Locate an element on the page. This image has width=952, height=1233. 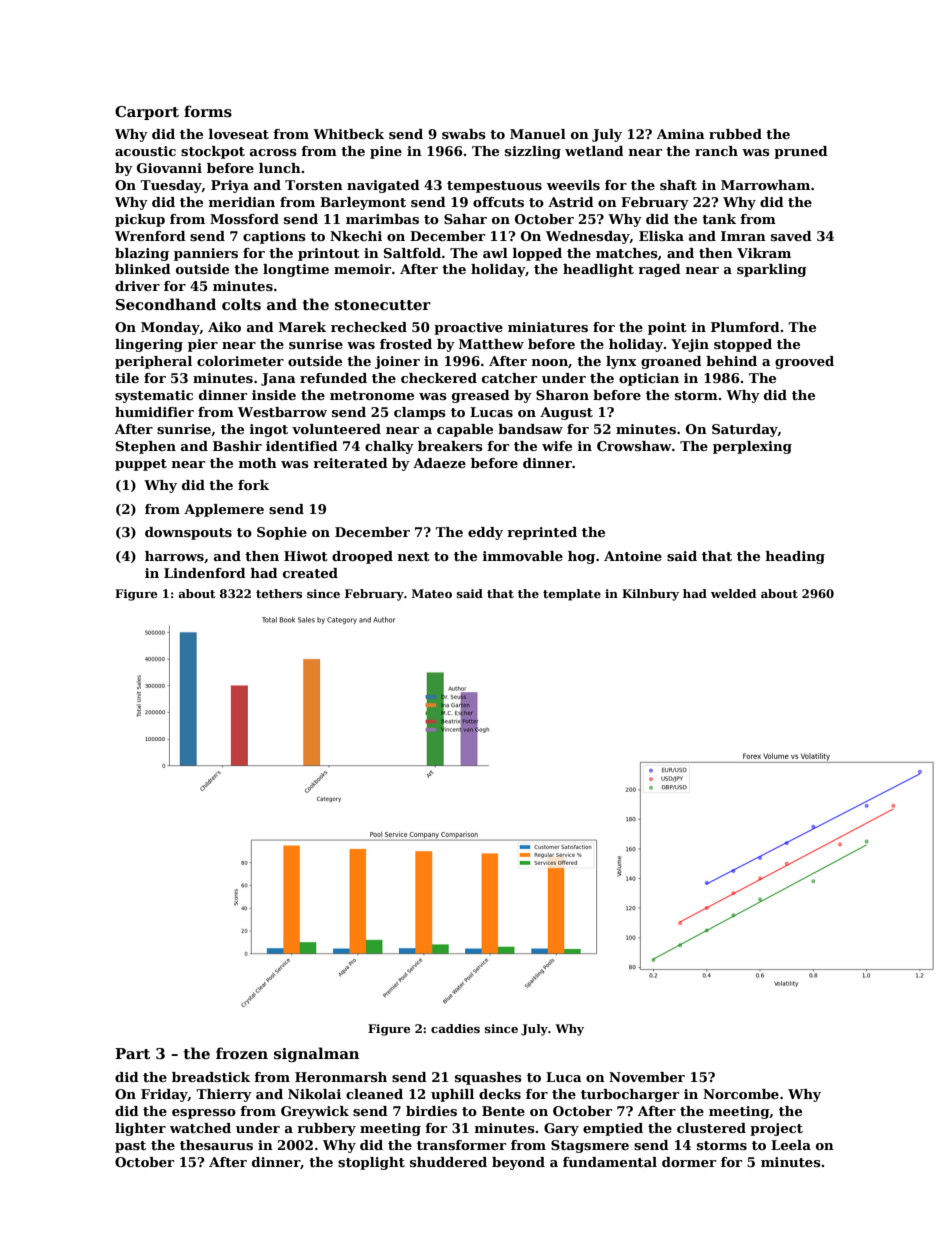
Norcombe is located at coordinates (741, 1094).
